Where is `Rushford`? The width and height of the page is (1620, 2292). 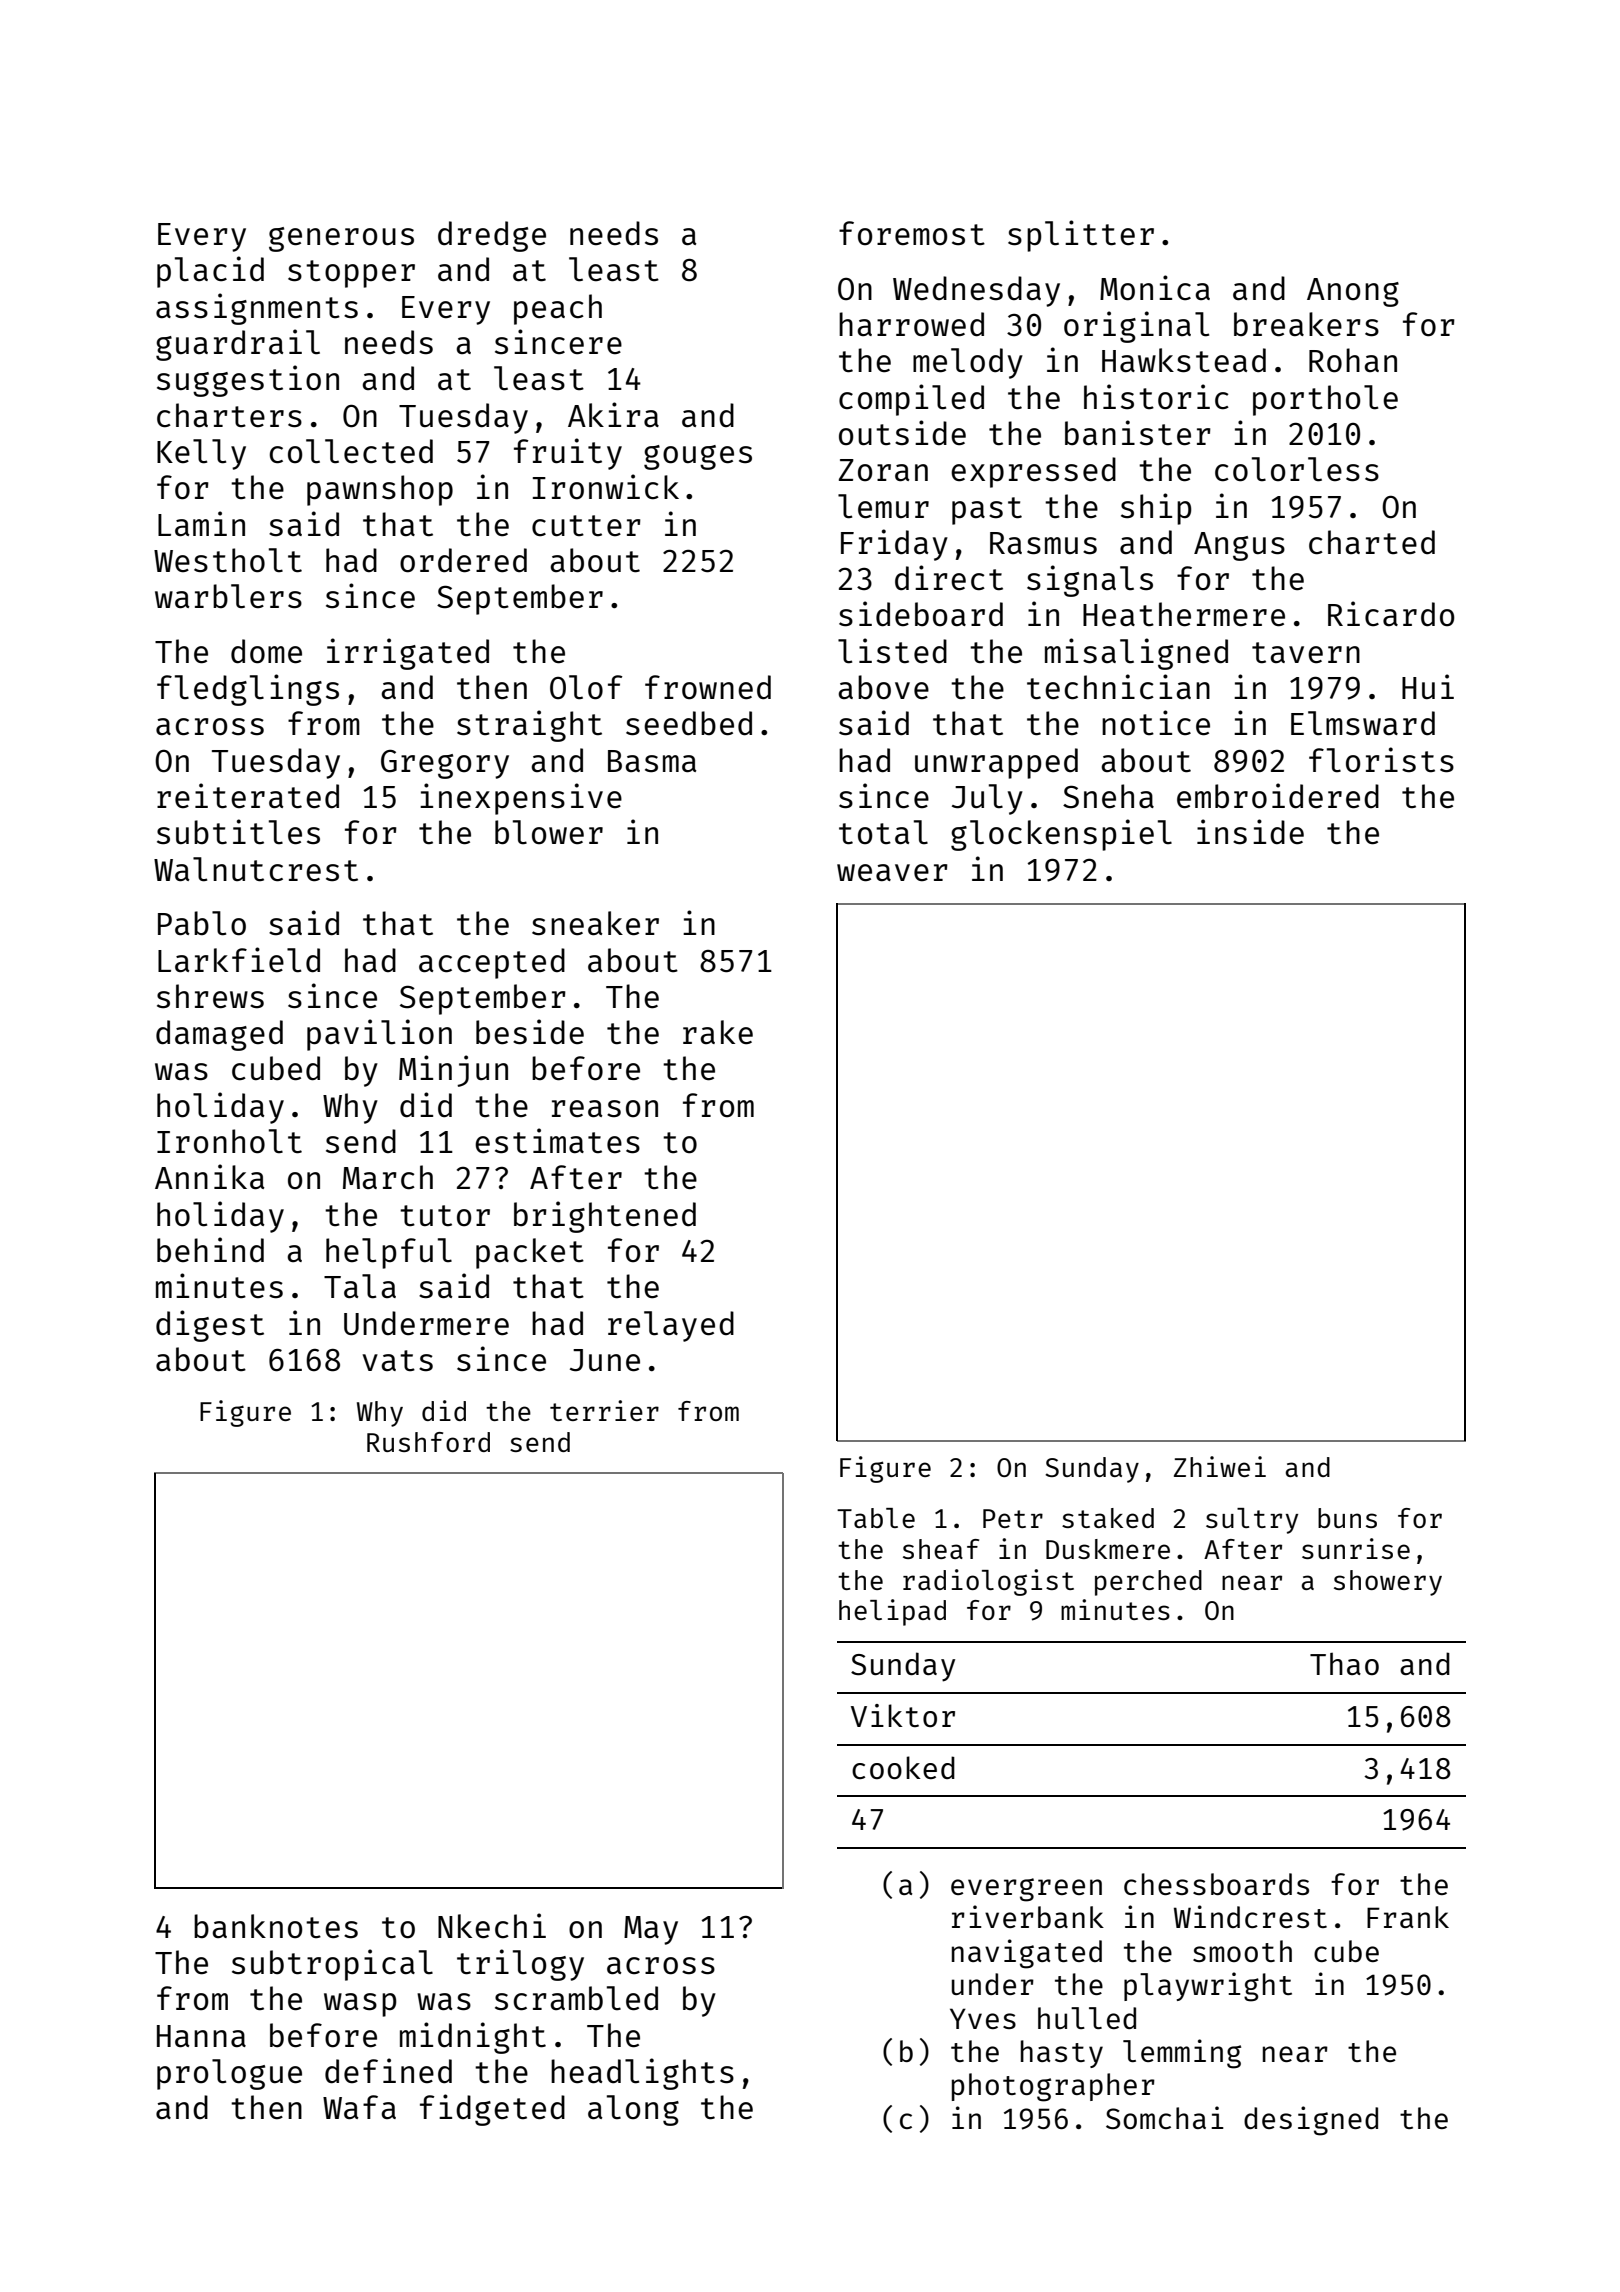
Rushford is located at coordinates (428, 1442).
